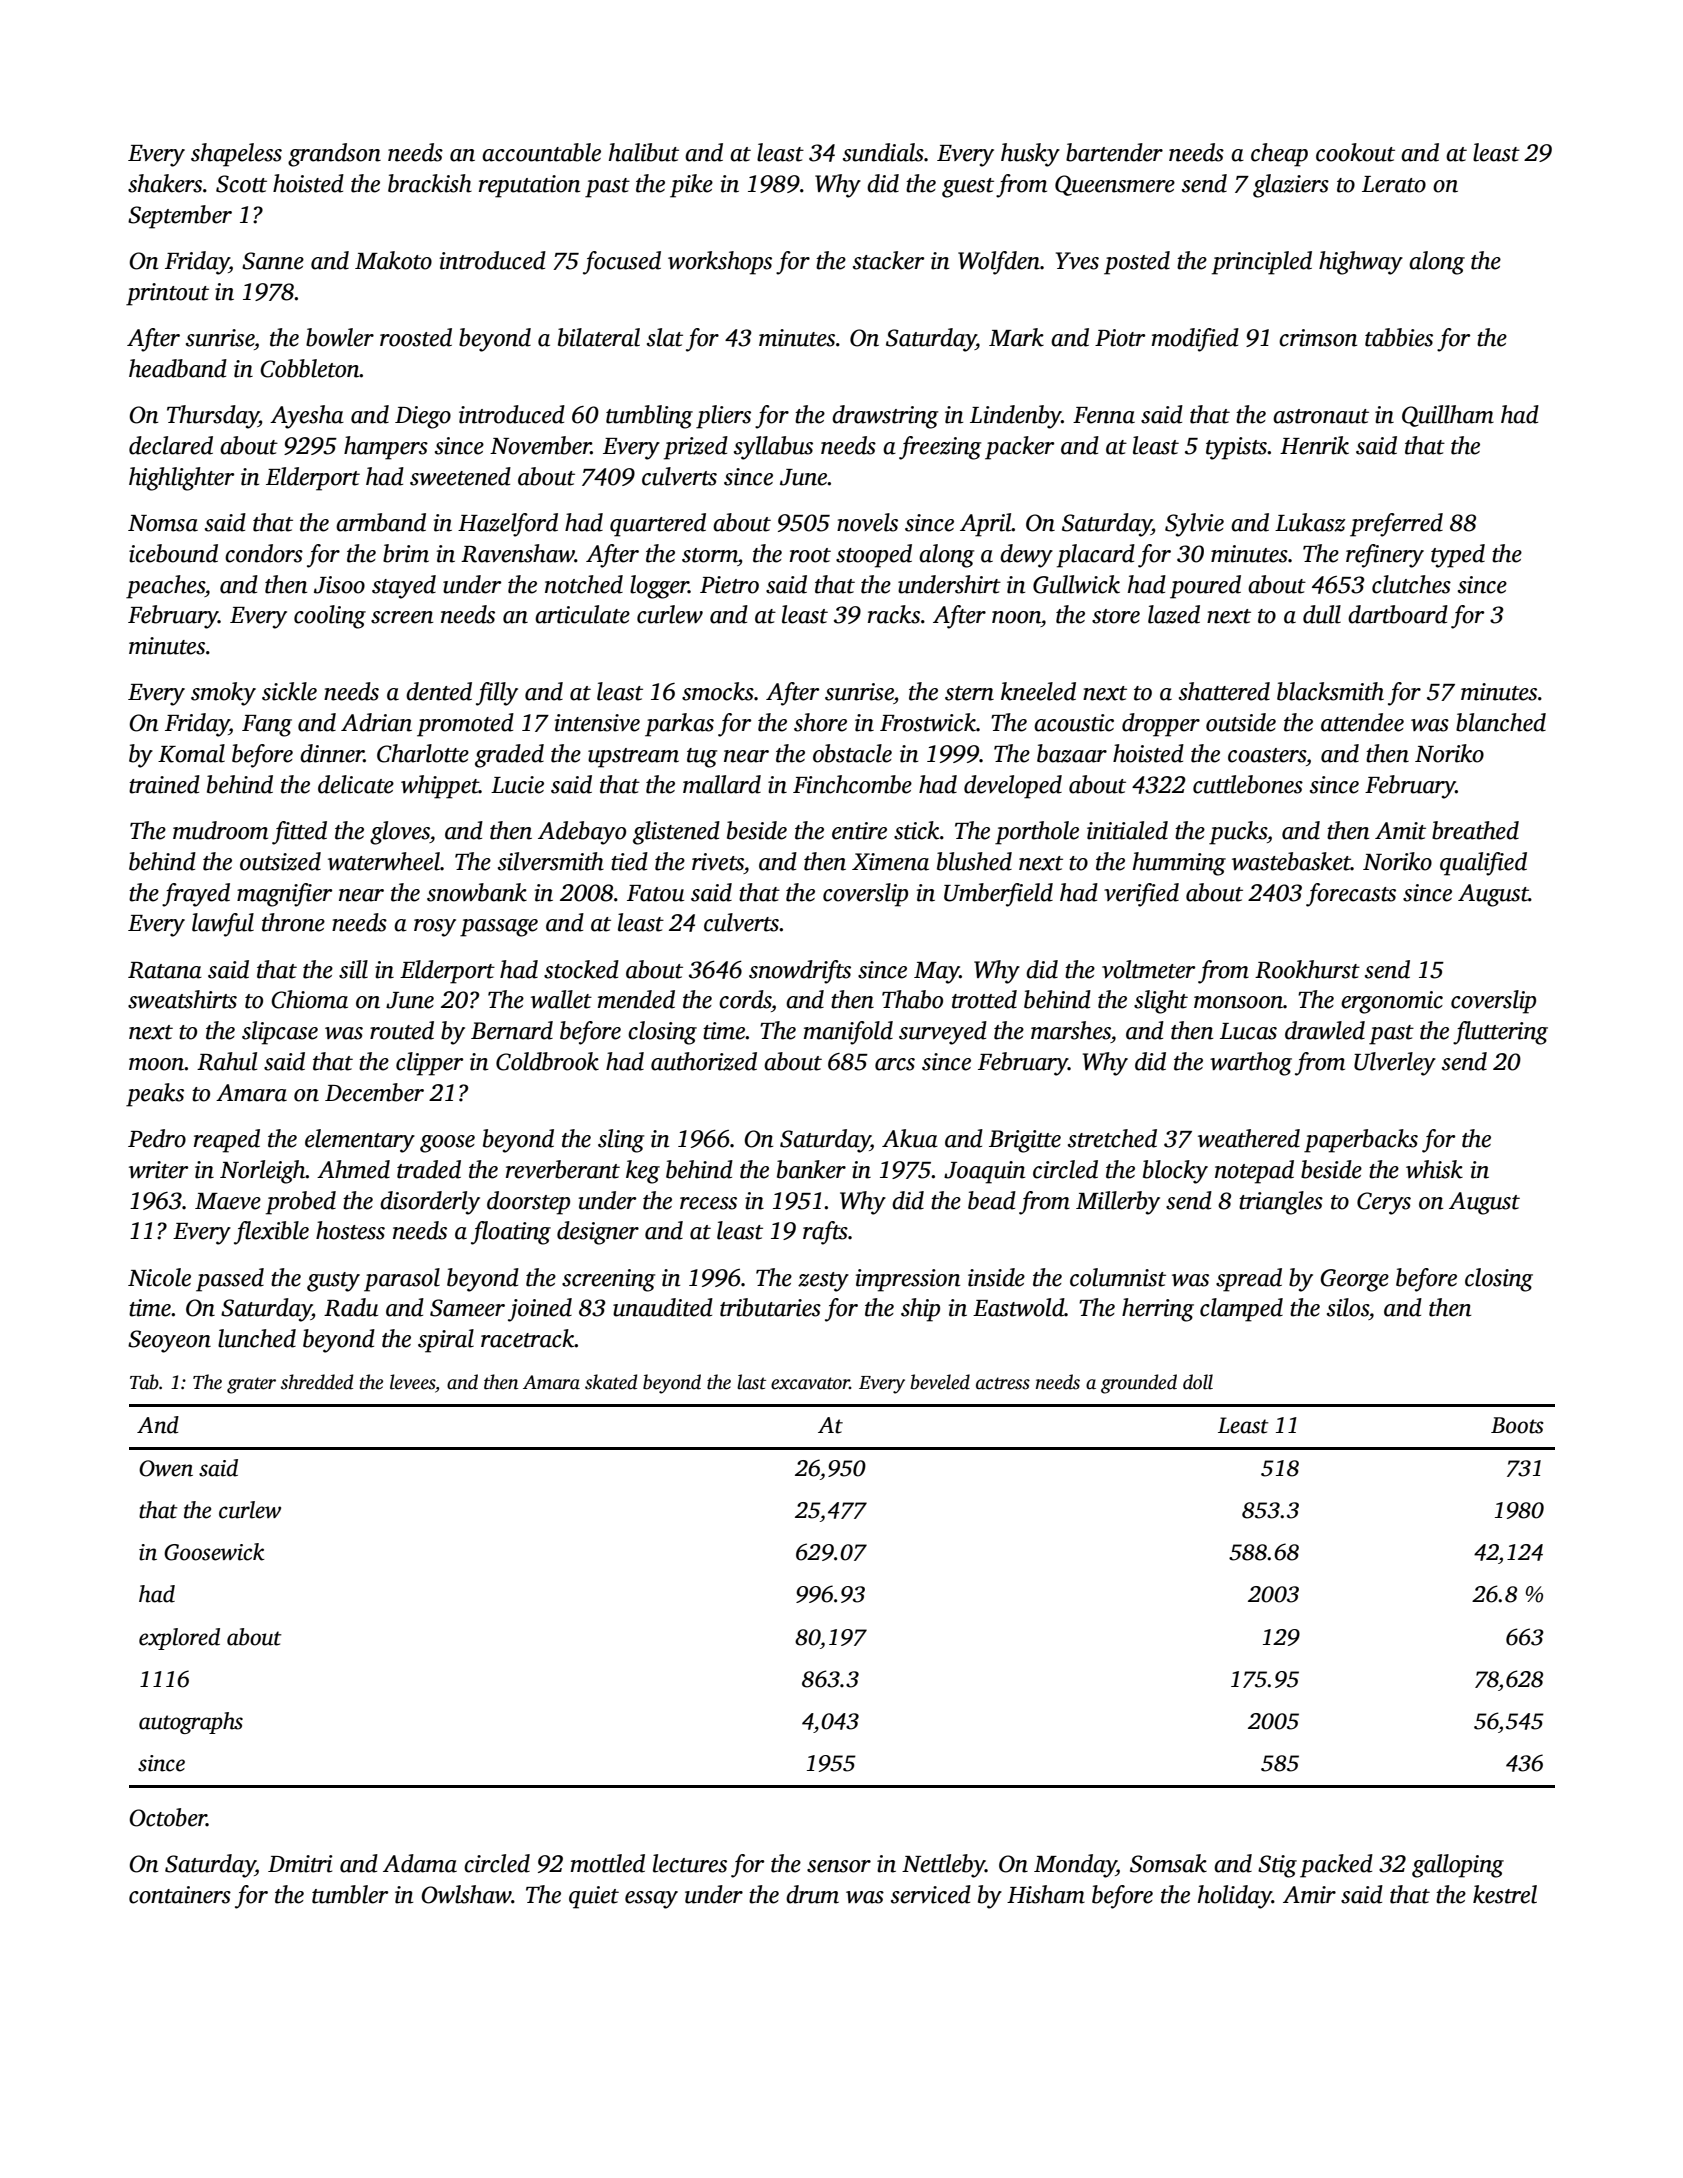 The image size is (1683, 2178). I want to click on halibut, so click(644, 152).
